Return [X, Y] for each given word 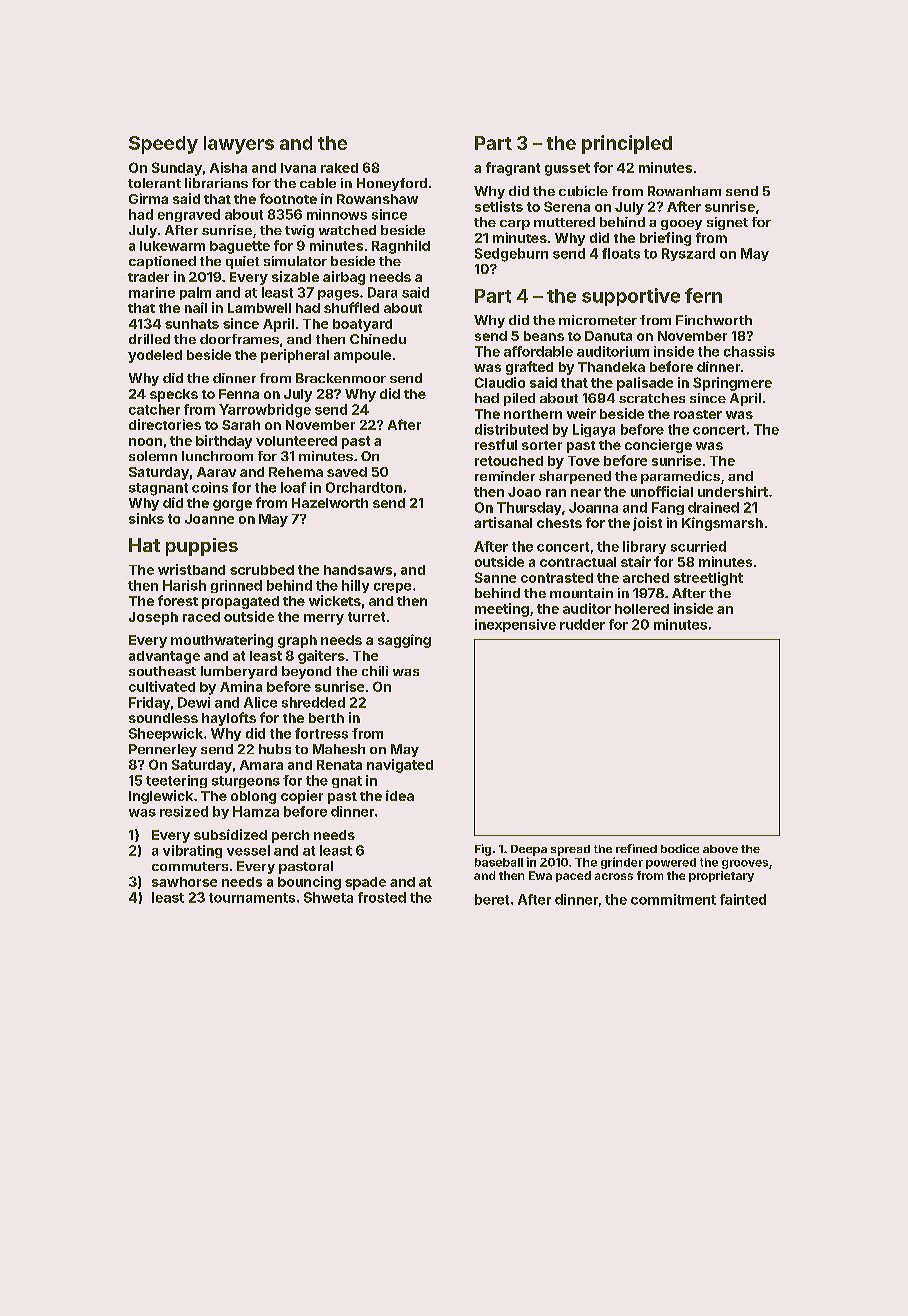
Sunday [177, 169]
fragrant [513, 169]
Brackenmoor [341, 378]
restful [496, 444]
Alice [260, 702]
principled [627, 144]
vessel [248, 850]
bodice [680, 848]
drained [713, 507]
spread [570, 850]
